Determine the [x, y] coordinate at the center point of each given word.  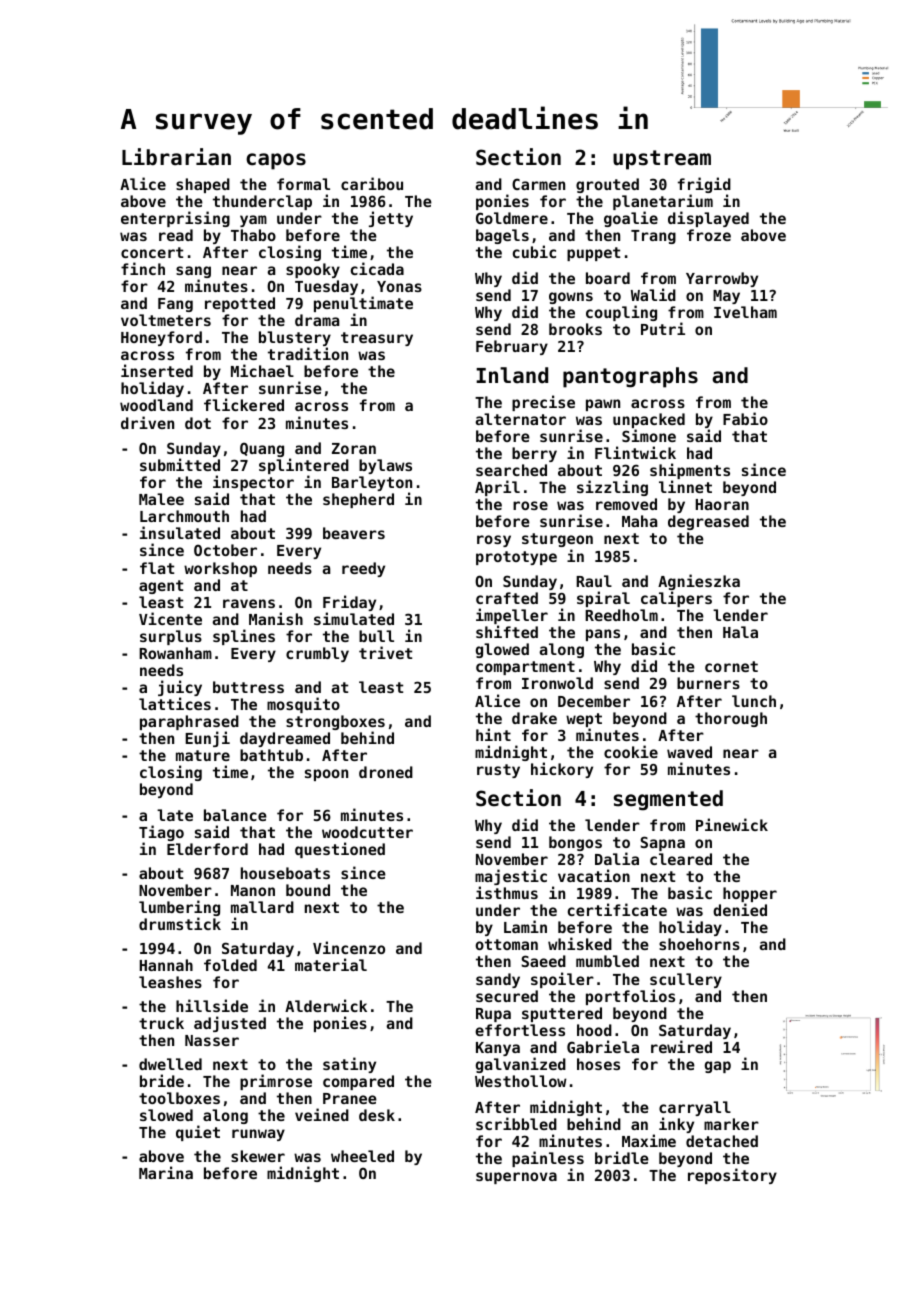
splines [244, 637]
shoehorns [699, 944]
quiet [198, 1133]
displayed [708, 219]
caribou [372, 183]
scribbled [516, 1123]
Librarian [176, 157]
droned [386, 772]
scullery [686, 980]
